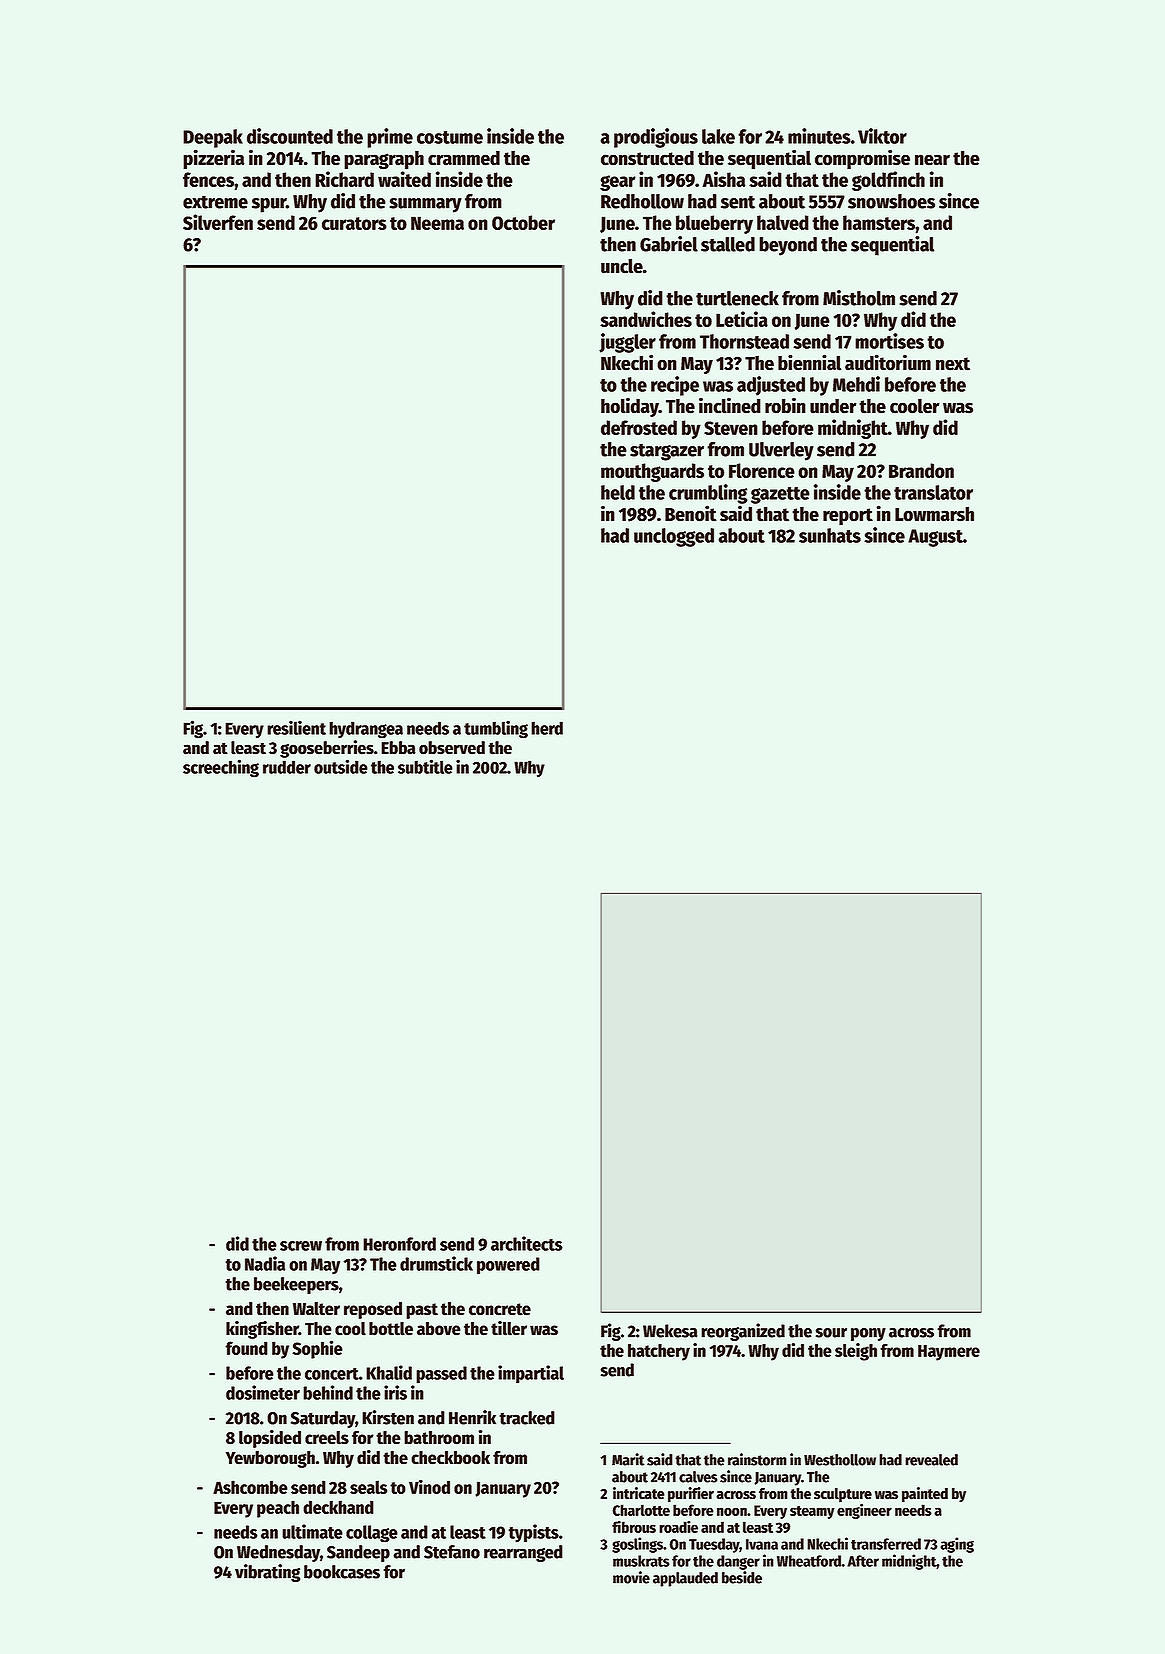 This screenshot has width=1165, height=1654. Describe the element at coordinates (267, 1573) in the screenshot. I see `vibrating` at that location.
